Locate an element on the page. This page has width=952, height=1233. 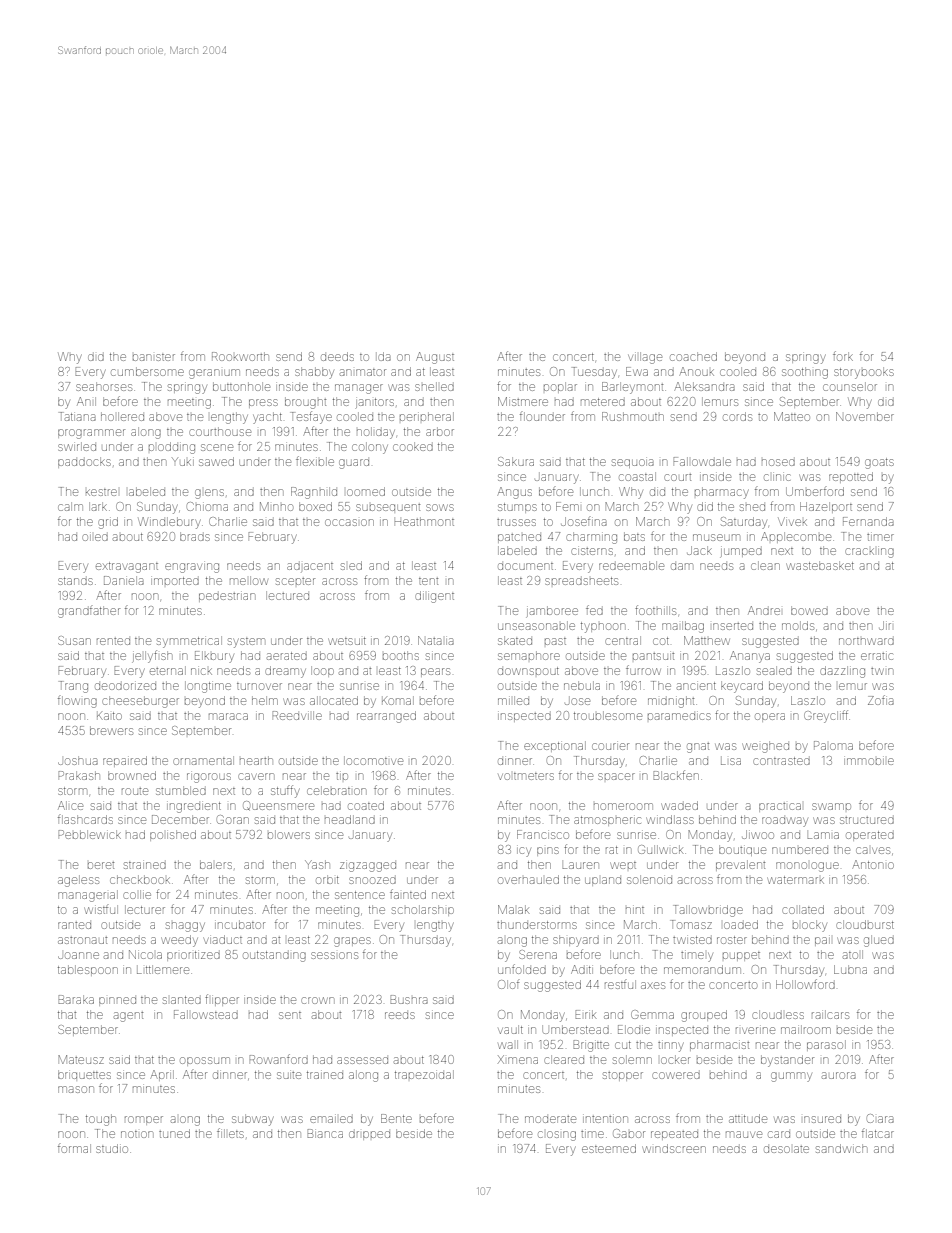
unfolded is located at coordinates (522, 969).
